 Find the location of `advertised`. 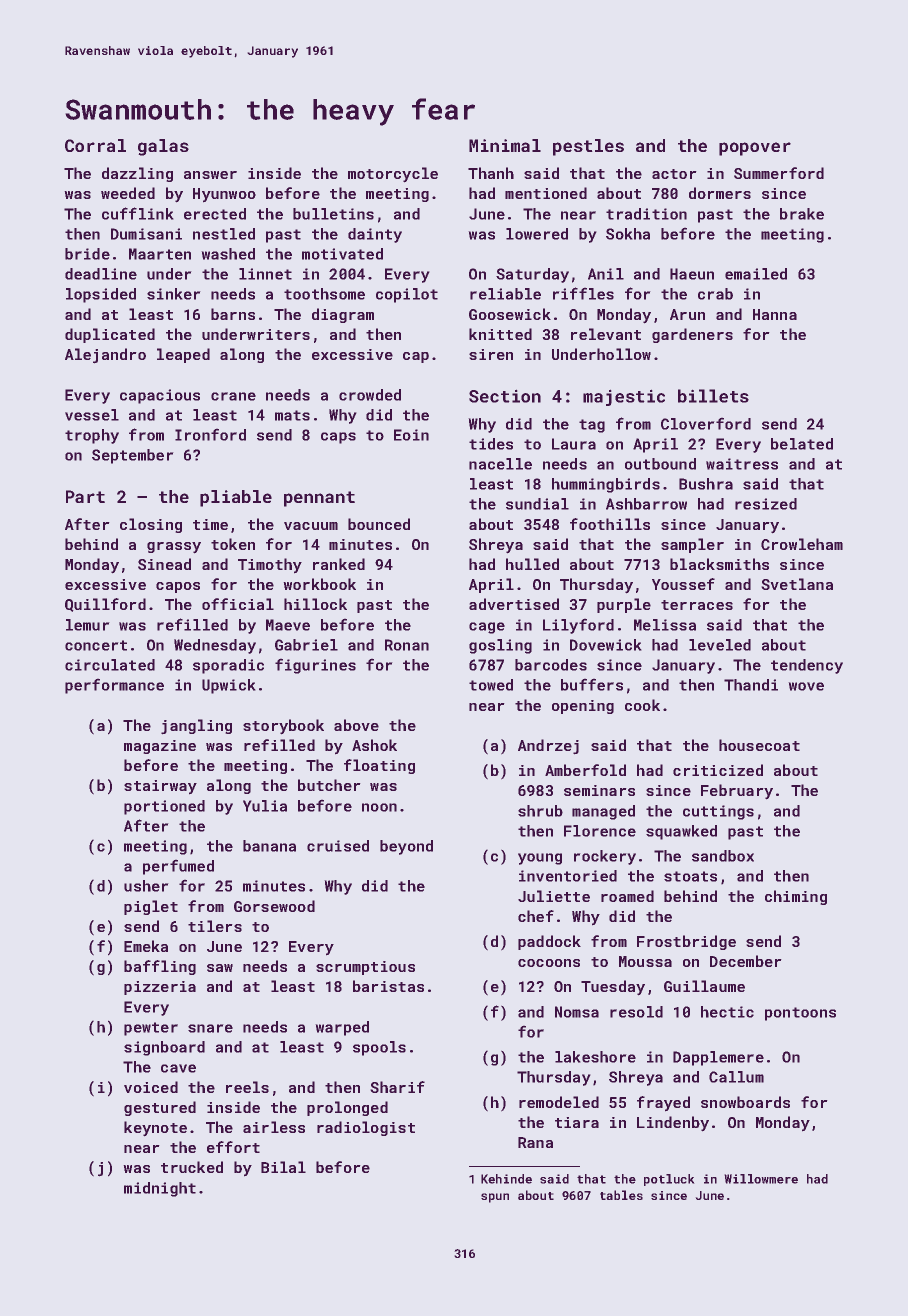

advertised is located at coordinates (514, 604).
